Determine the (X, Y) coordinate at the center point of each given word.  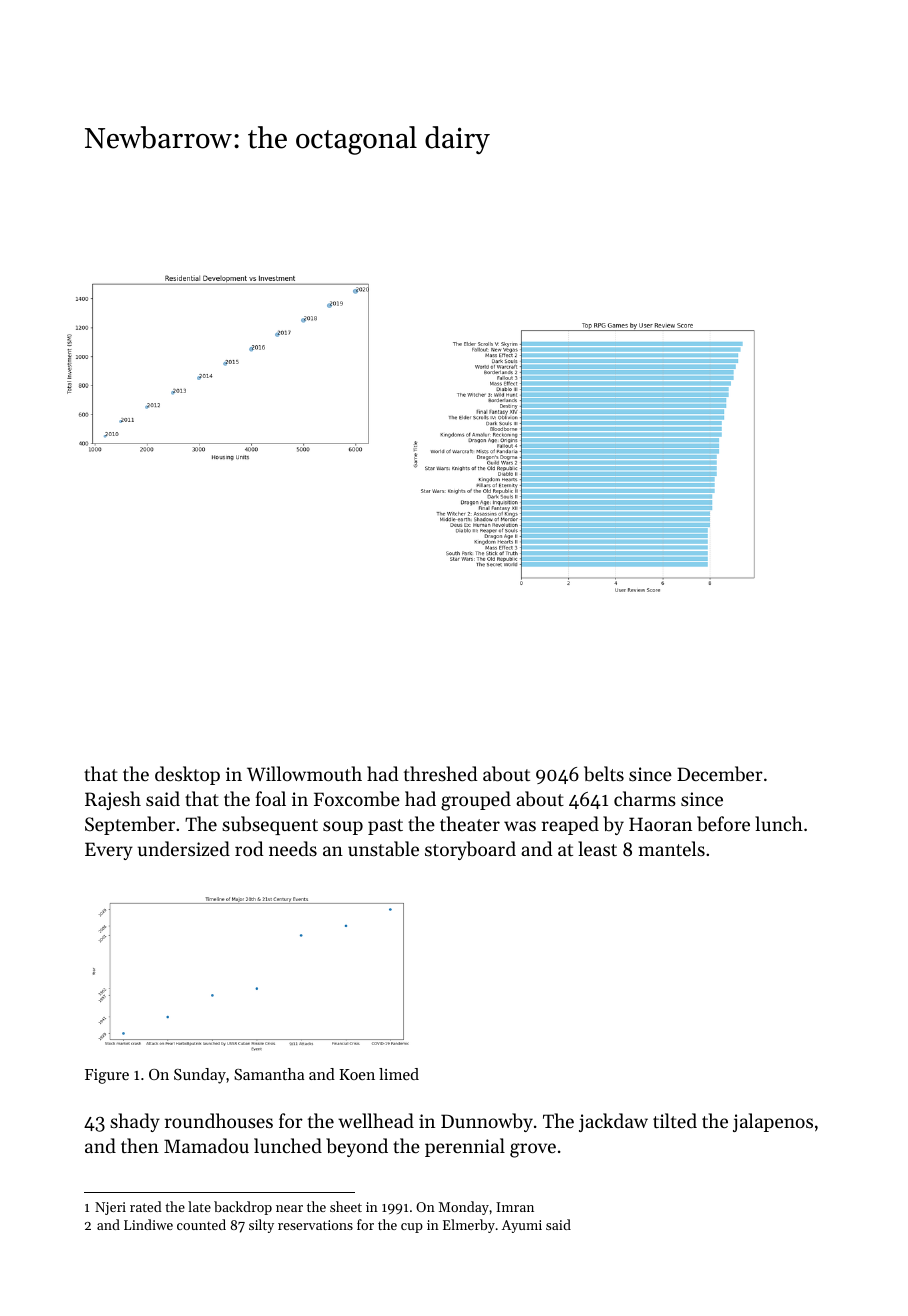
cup (412, 1228)
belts (604, 774)
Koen (357, 1074)
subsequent (270, 825)
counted (201, 1224)
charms (645, 798)
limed (399, 1074)
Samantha (269, 1074)
